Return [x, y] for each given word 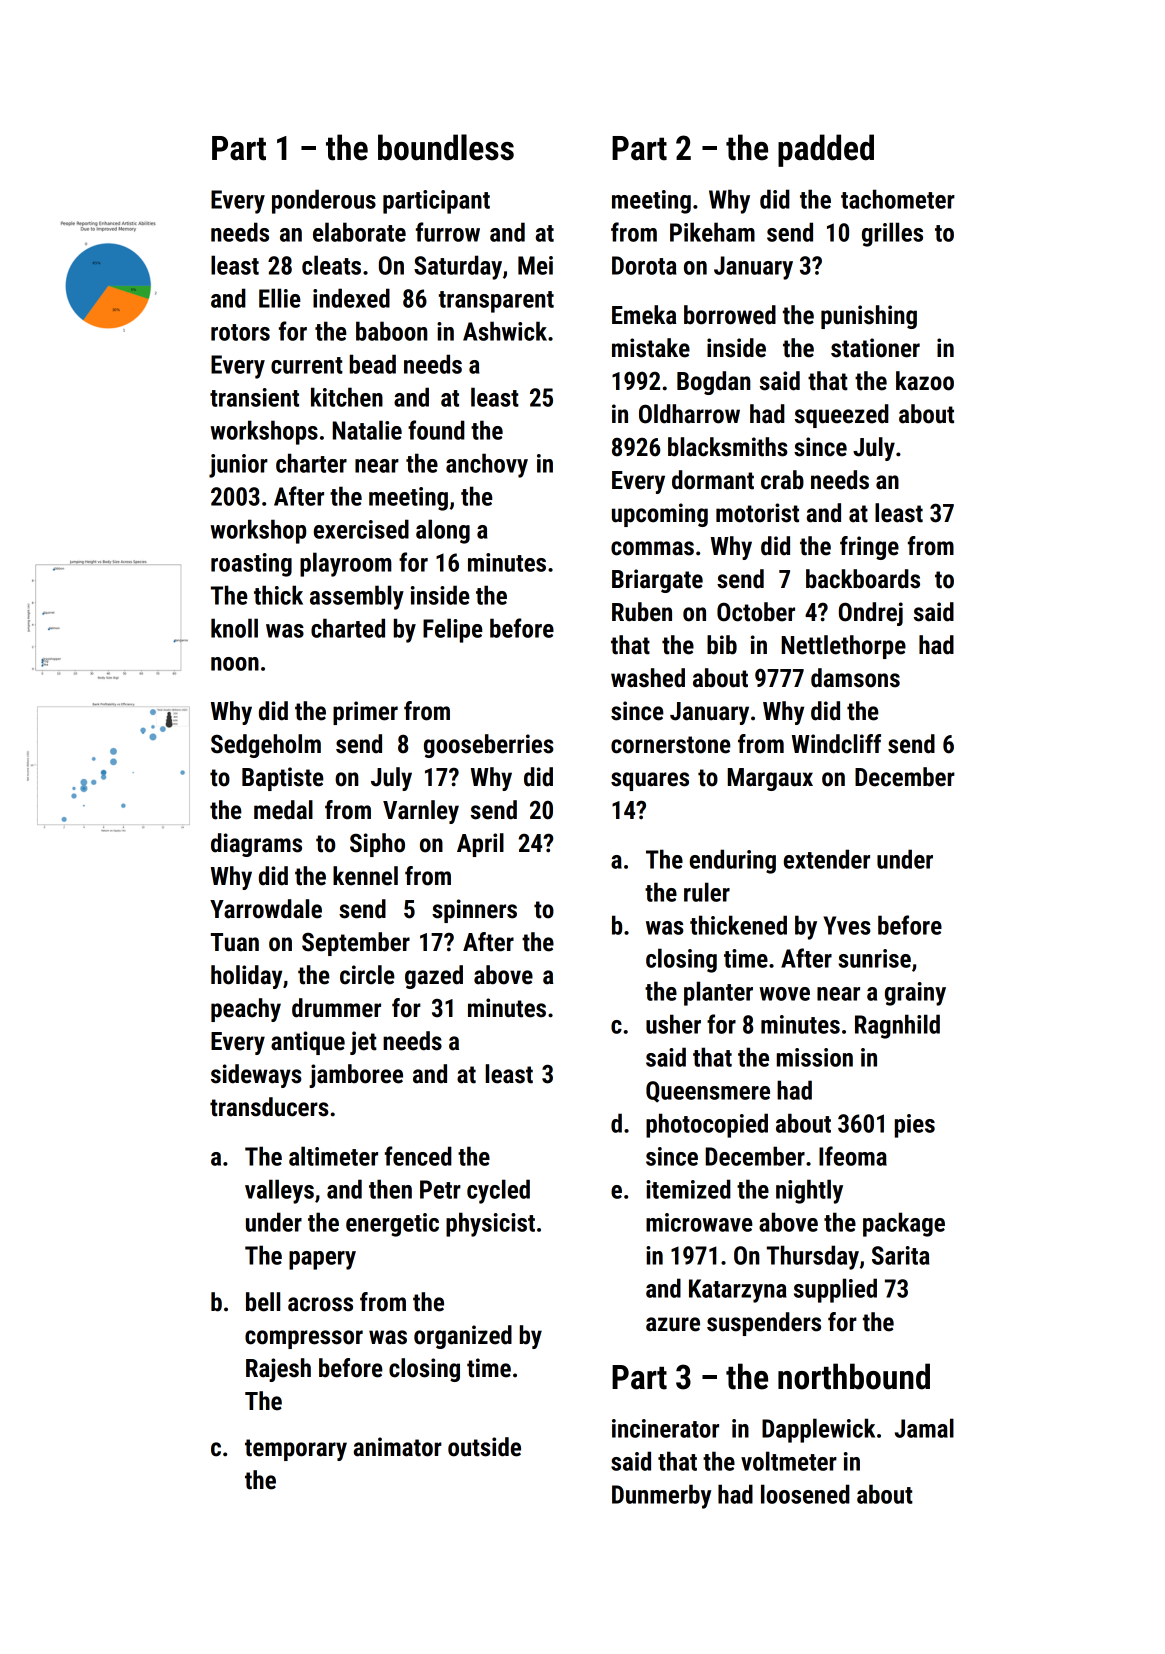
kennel [365, 876]
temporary [296, 1450]
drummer [336, 1008]
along [443, 531]
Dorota [644, 265]
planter [718, 993]
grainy [915, 994]
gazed [434, 977]
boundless [446, 147]
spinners [474, 911]
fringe [869, 548]
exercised [361, 529]
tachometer [898, 199]
